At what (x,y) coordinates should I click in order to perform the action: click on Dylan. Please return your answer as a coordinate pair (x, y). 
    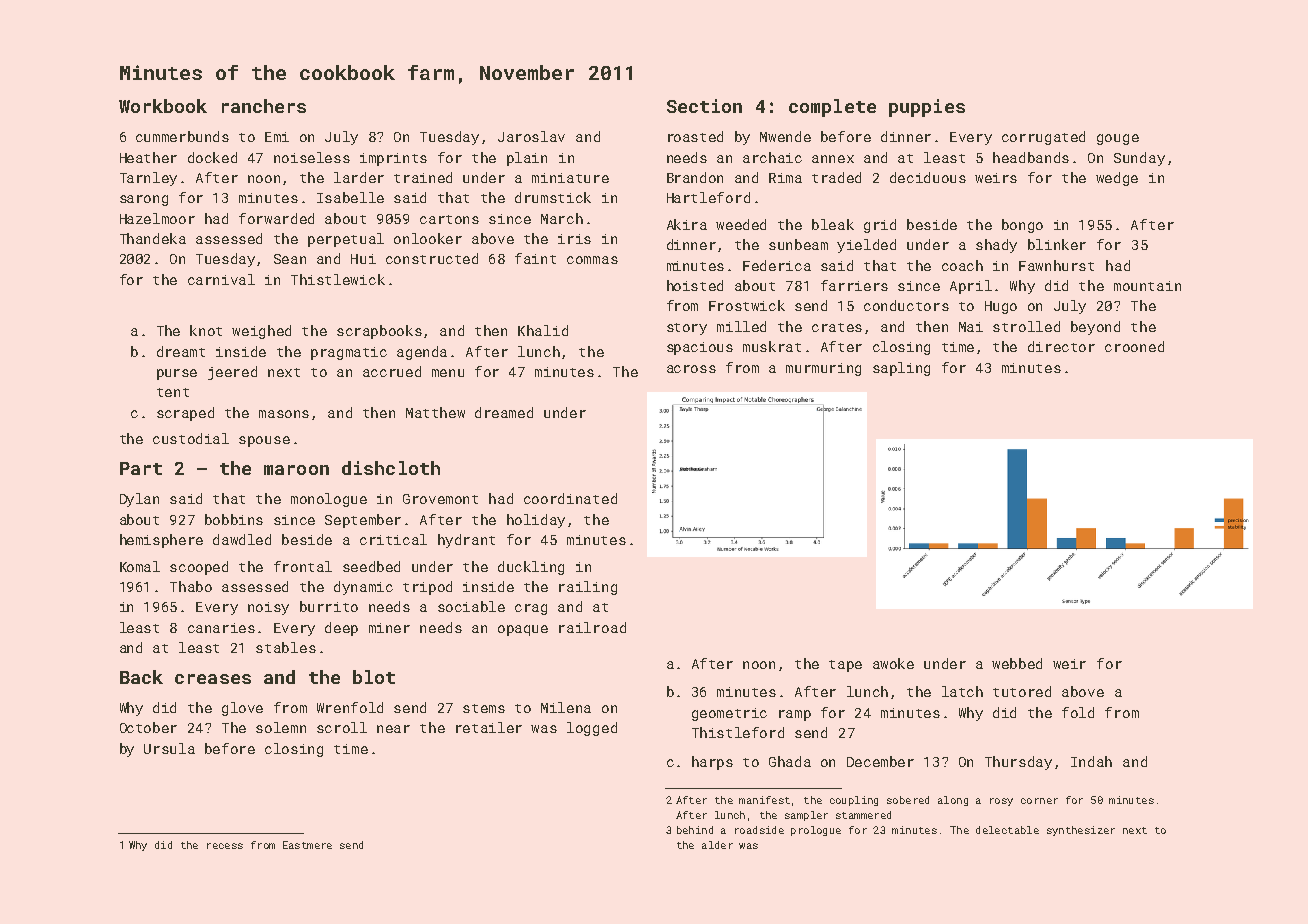
    Looking at the image, I should click on (139, 500).
